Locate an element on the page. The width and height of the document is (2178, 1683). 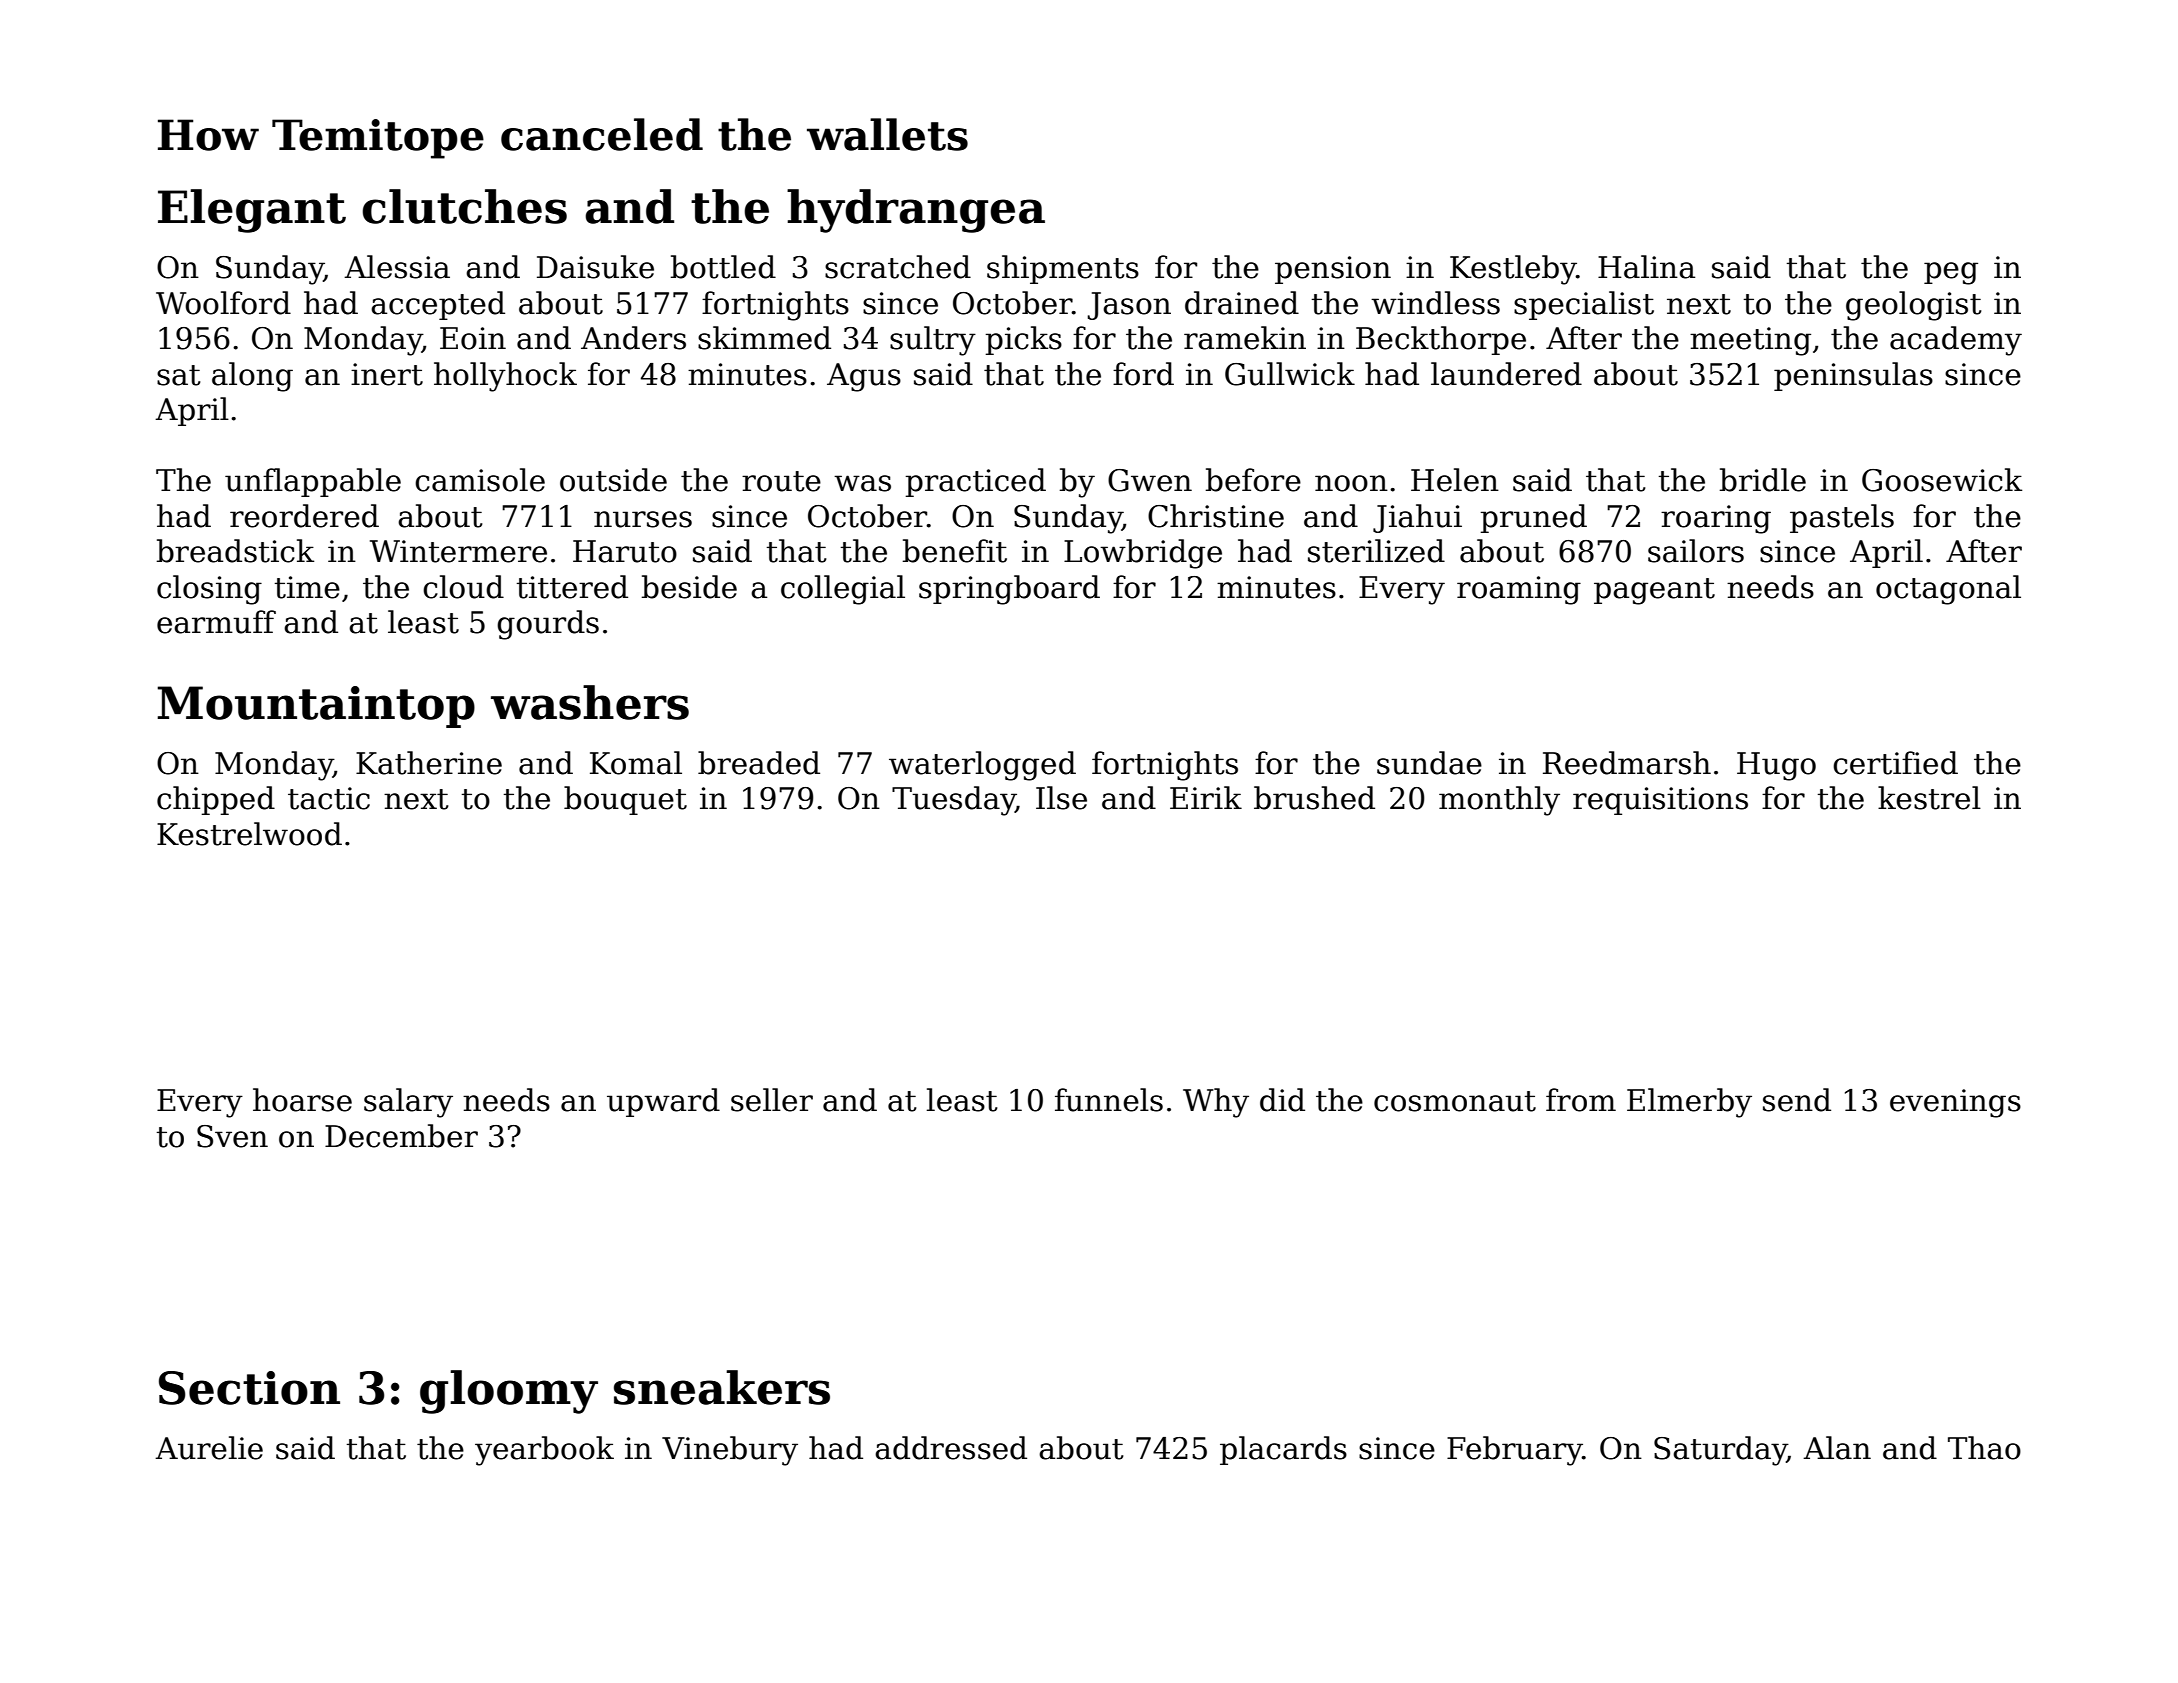
Helen is located at coordinates (1455, 480).
